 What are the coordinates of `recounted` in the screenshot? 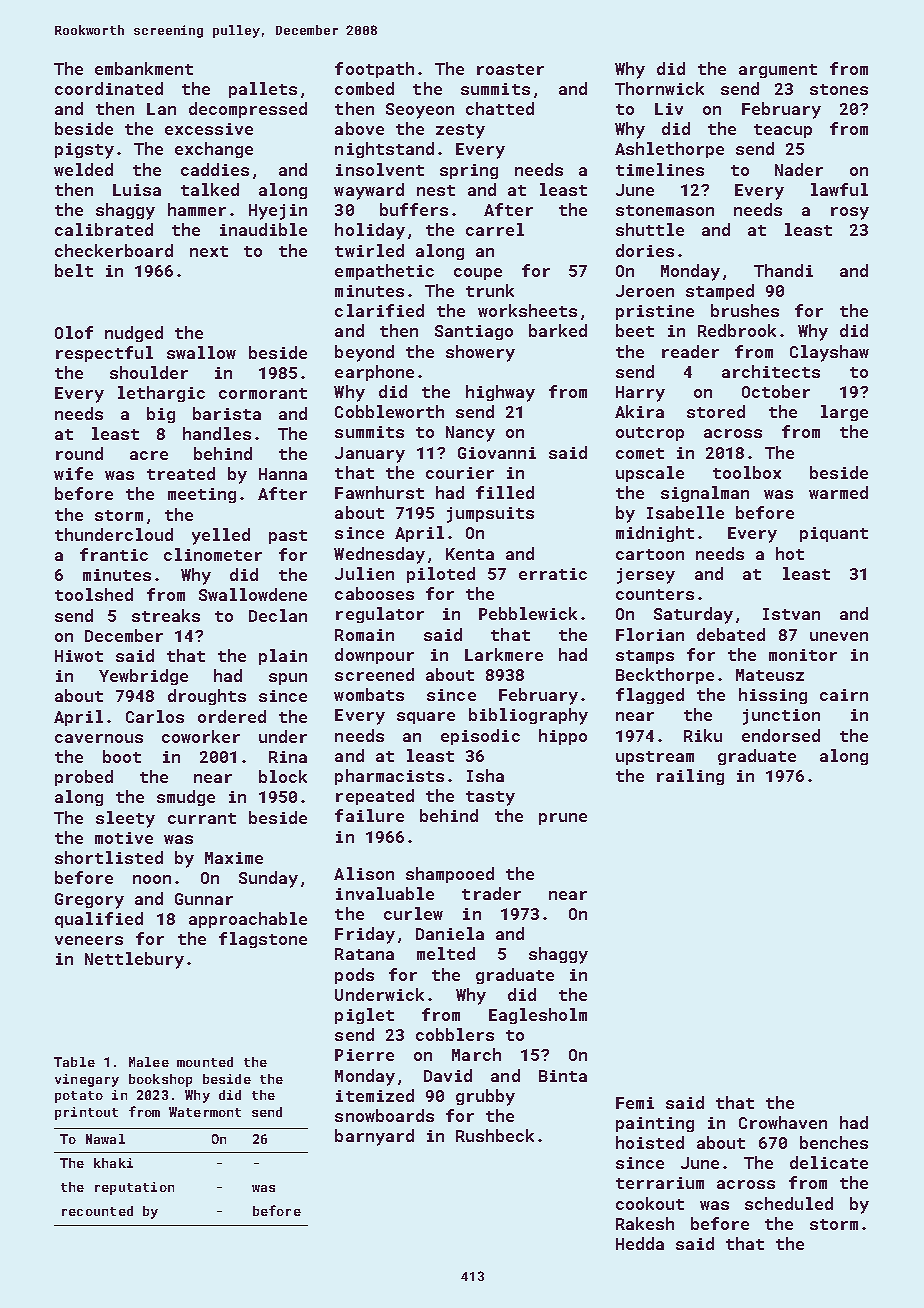 It's located at (97, 1211).
